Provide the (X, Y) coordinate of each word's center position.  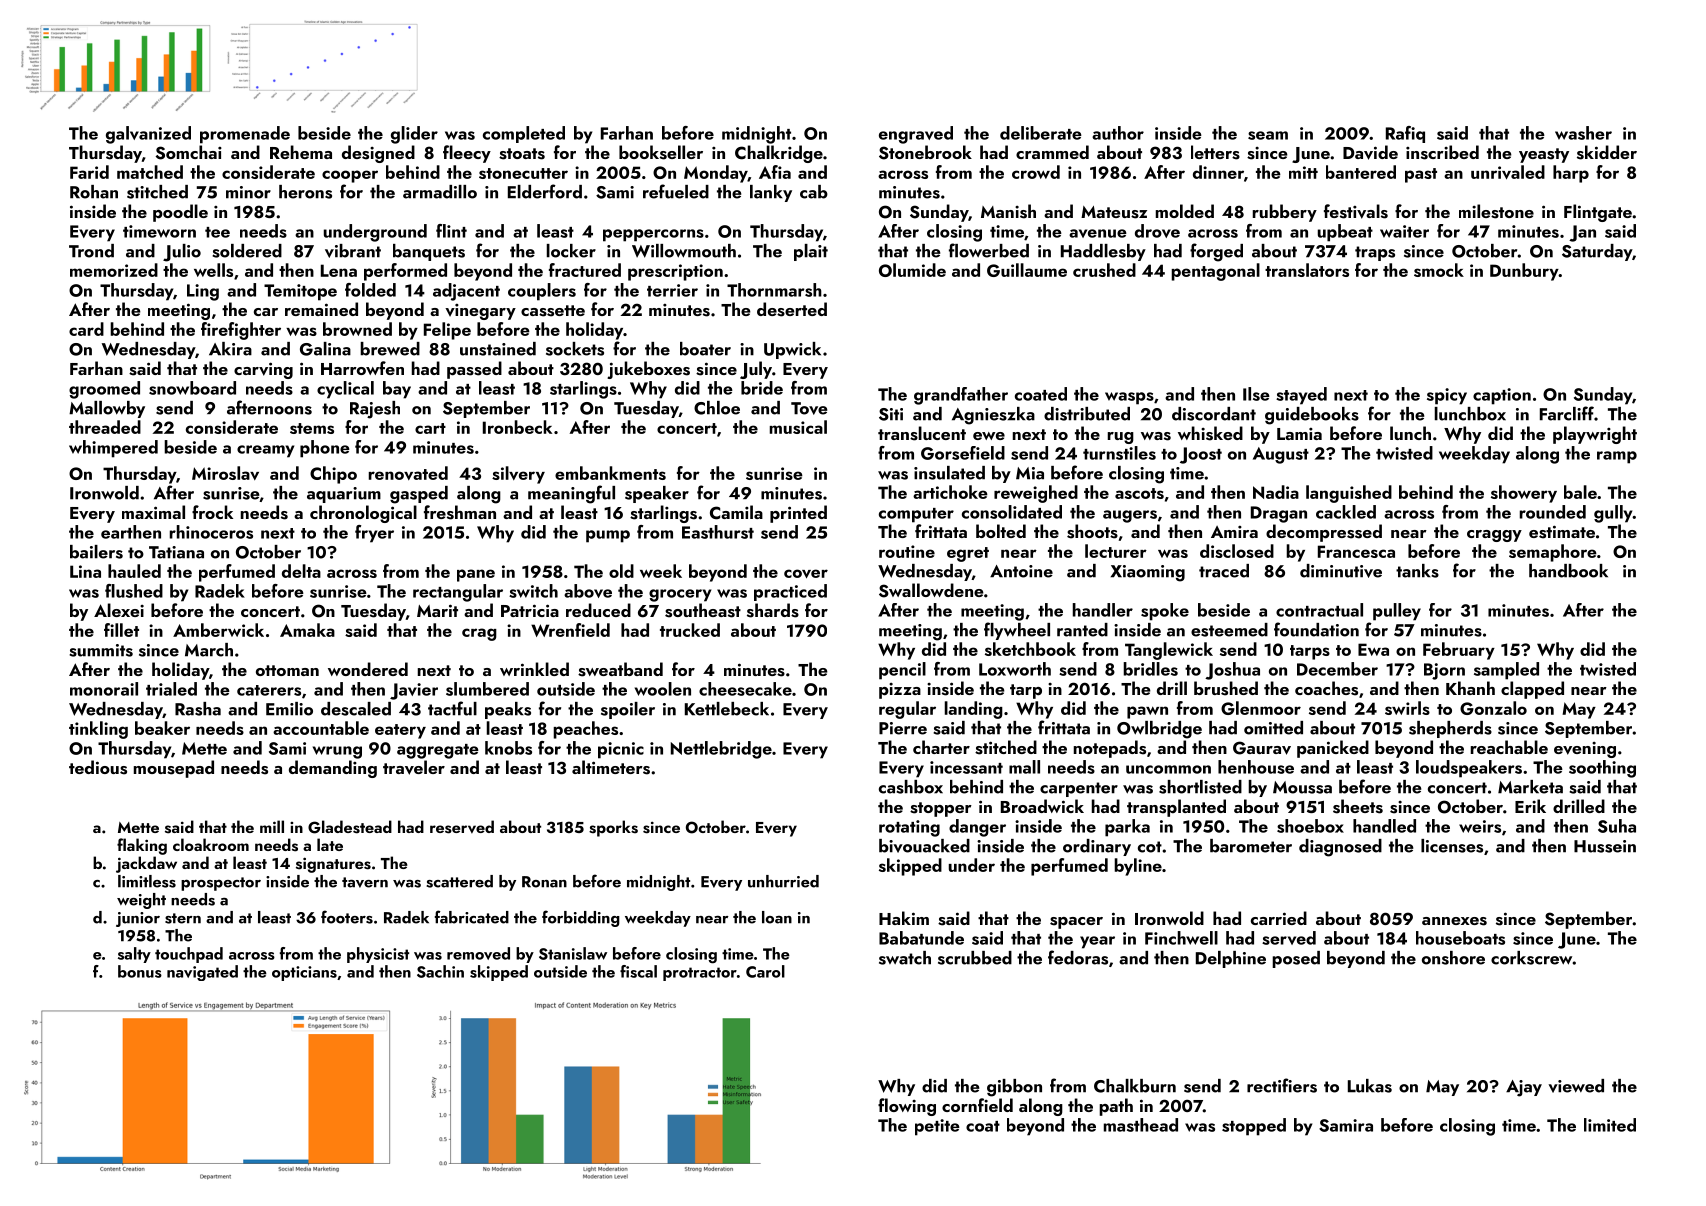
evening (1585, 750)
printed (798, 514)
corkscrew (1532, 958)
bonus (140, 971)
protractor (700, 974)
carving (263, 370)
